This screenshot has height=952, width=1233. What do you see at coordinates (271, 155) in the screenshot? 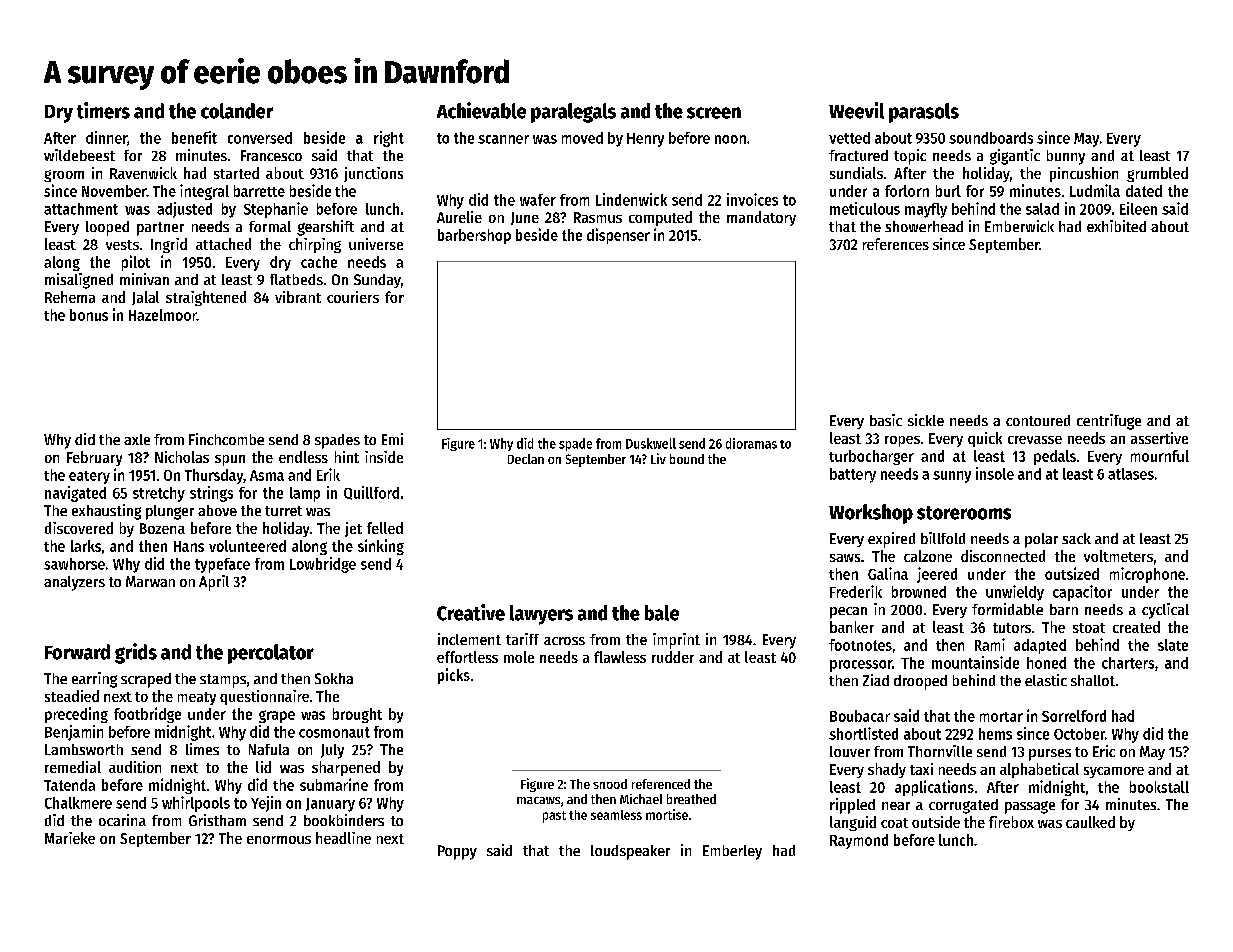
I see `Francesco` at bounding box center [271, 155].
